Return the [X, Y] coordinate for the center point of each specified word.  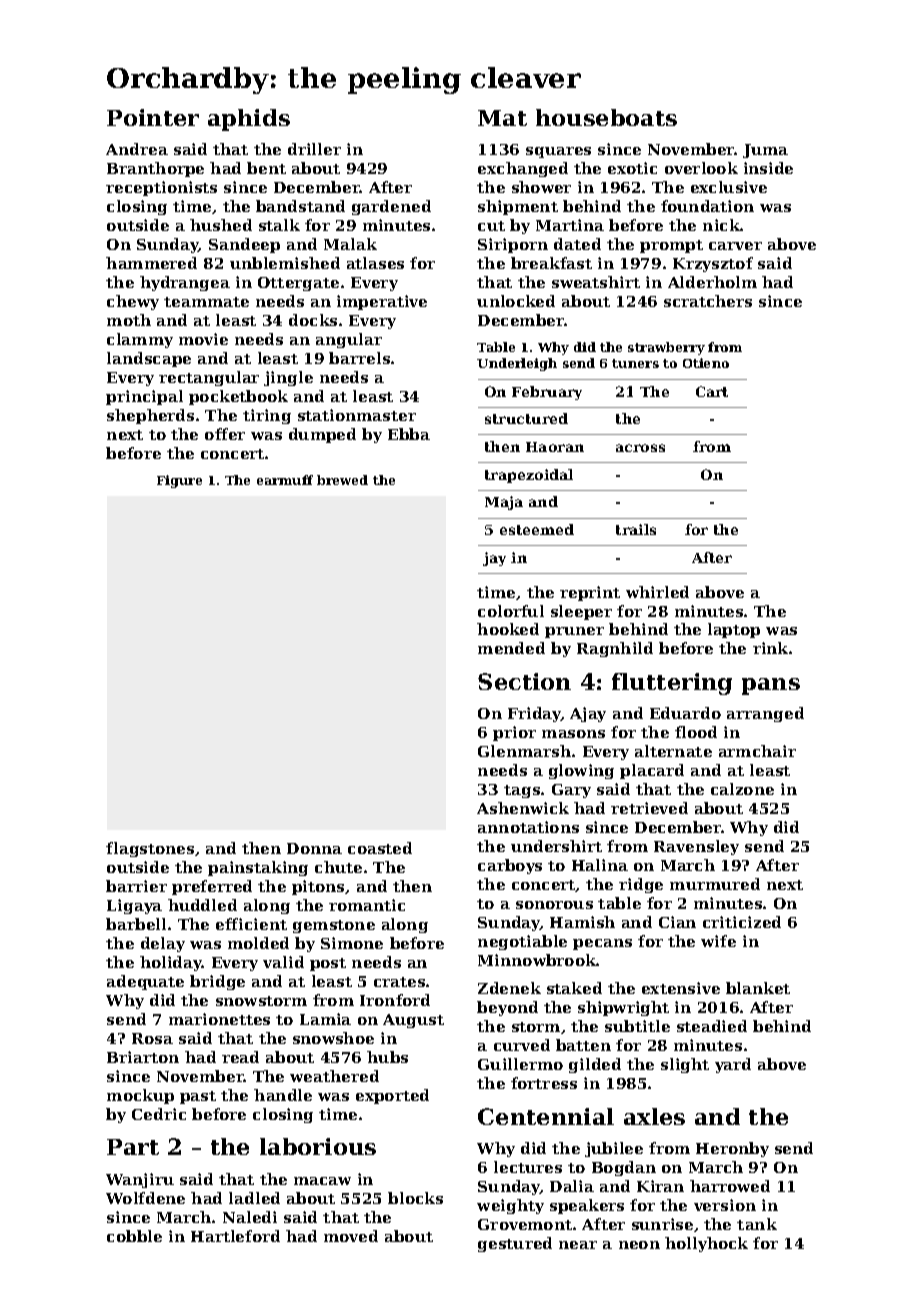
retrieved [649, 808]
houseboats [606, 117]
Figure [179, 481]
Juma [765, 151]
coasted [380, 848]
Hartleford [235, 1236]
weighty [510, 1206]
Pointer [153, 117]
